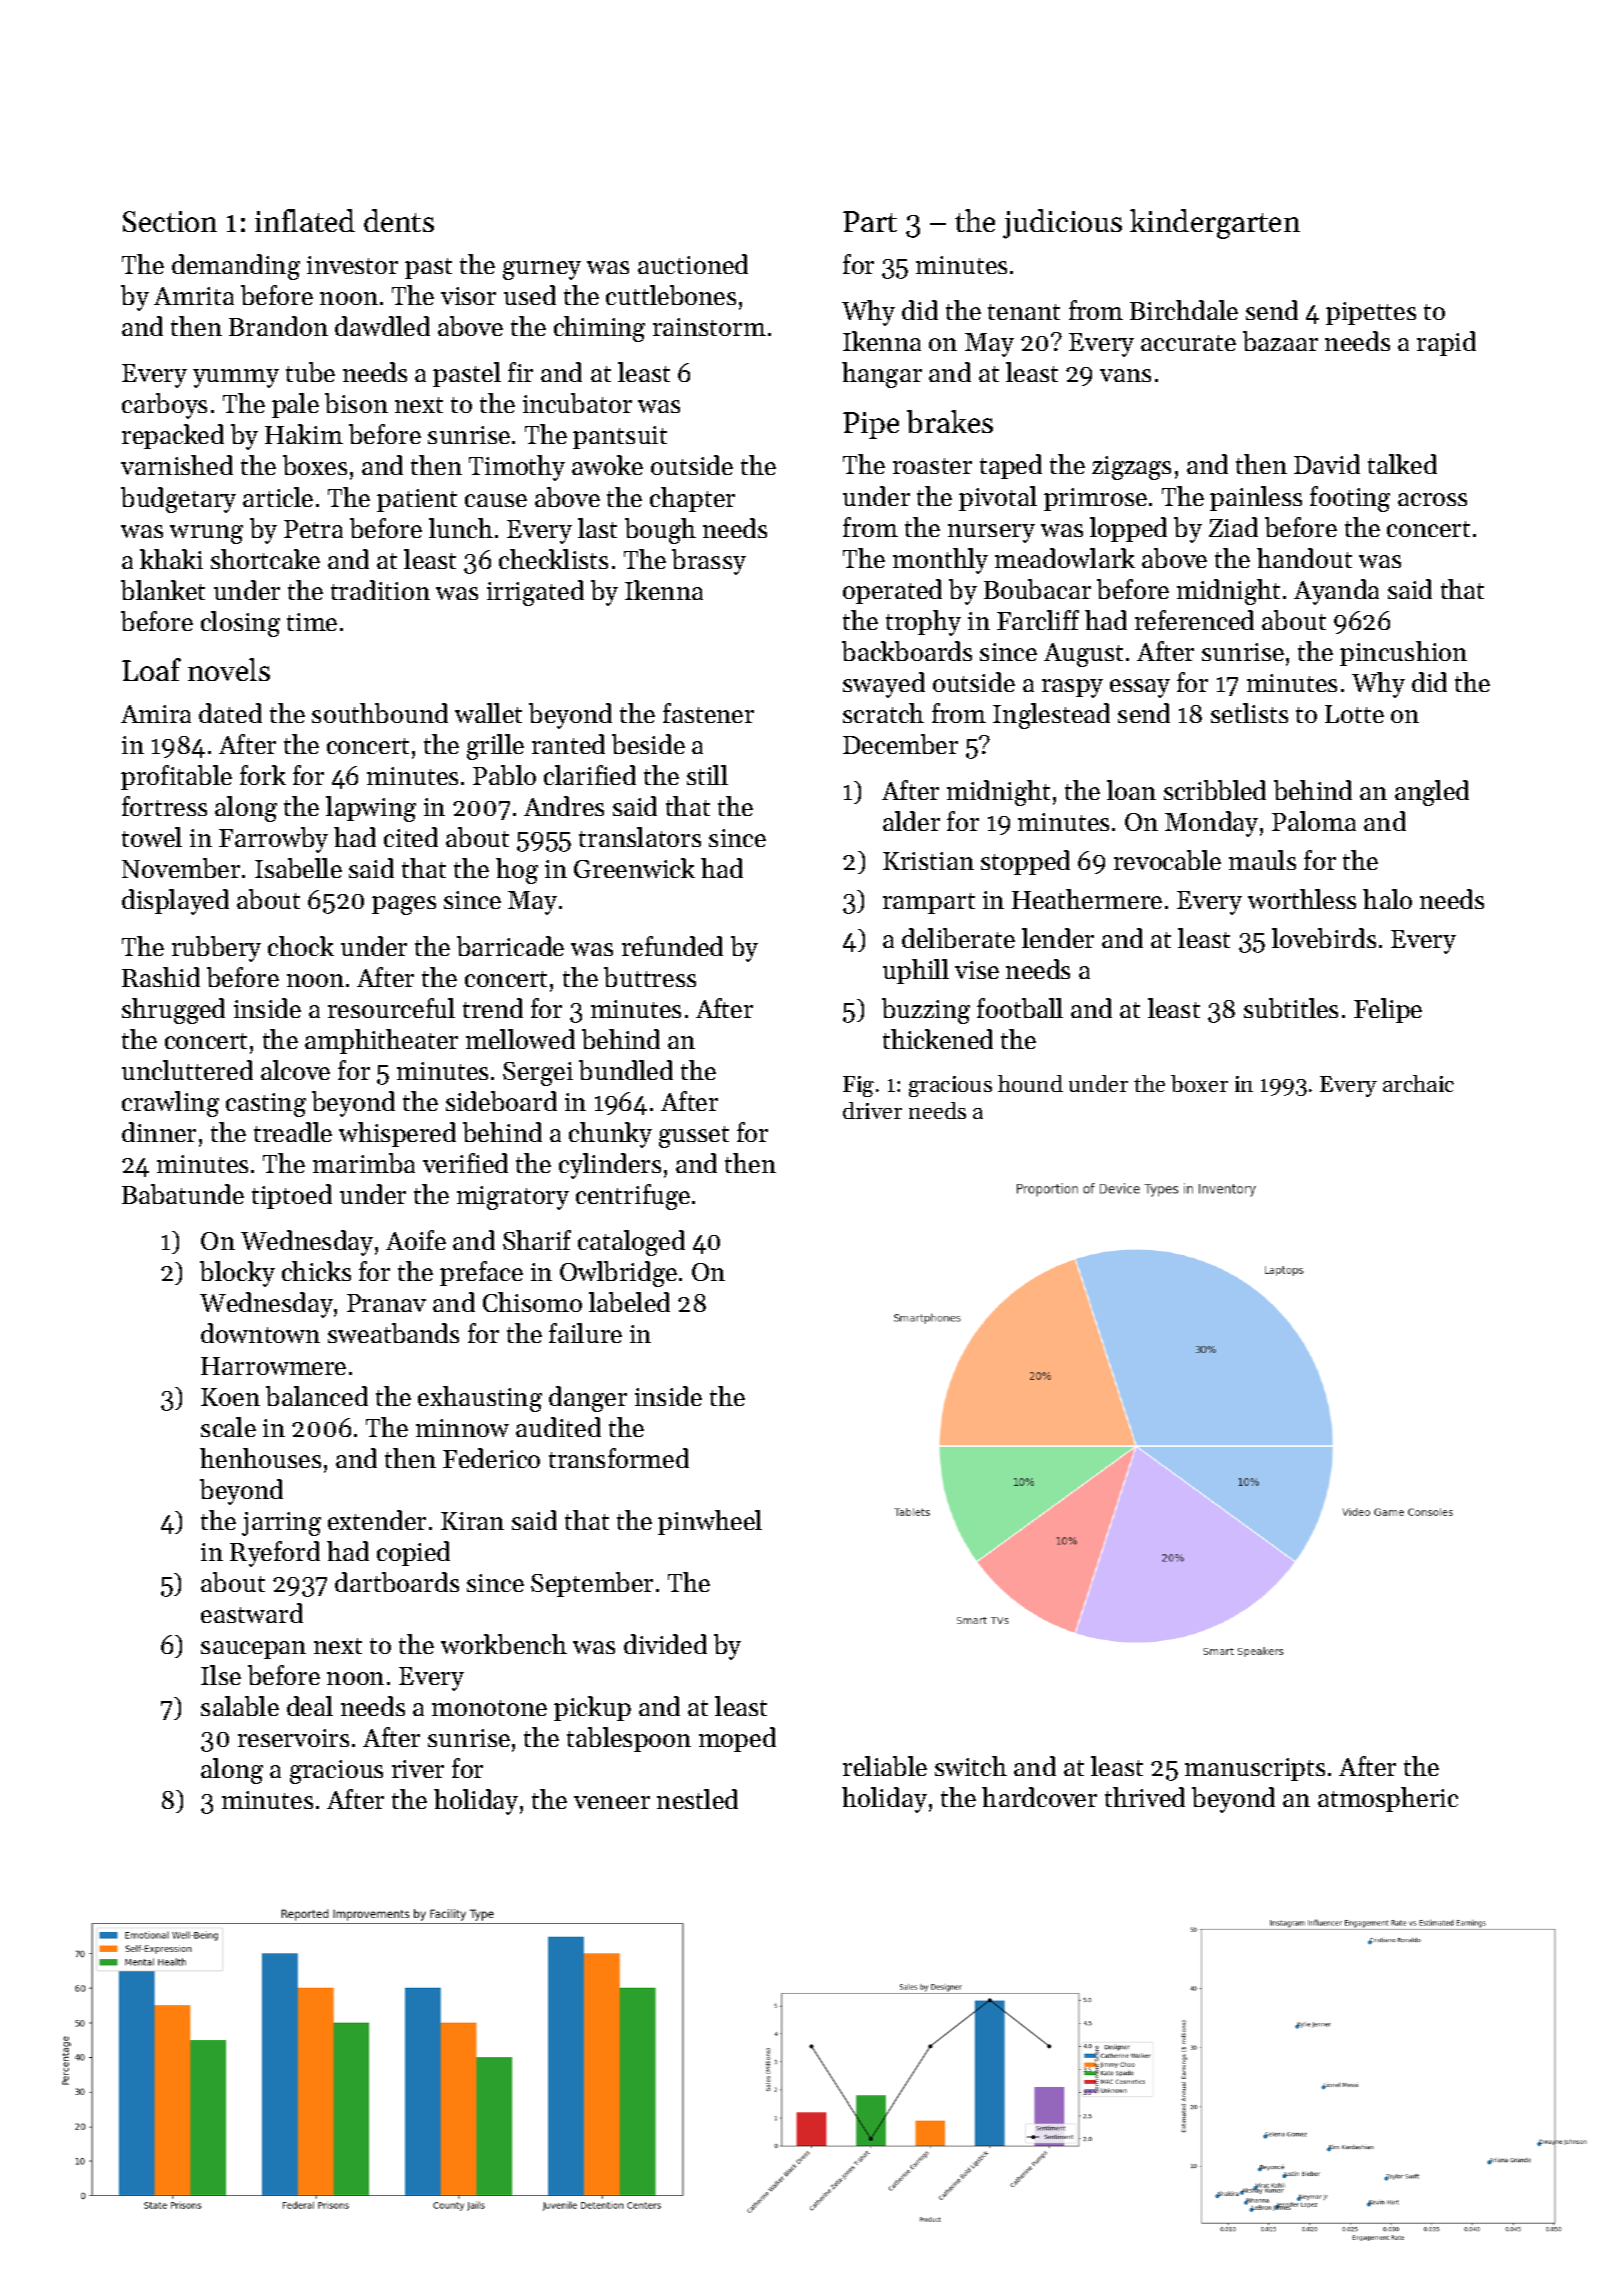 Image resolution: width=1620 pixels, height=2292 pixels. Describe the element at coordinates (305, 220) in the document. I see `inflated` at that location.
